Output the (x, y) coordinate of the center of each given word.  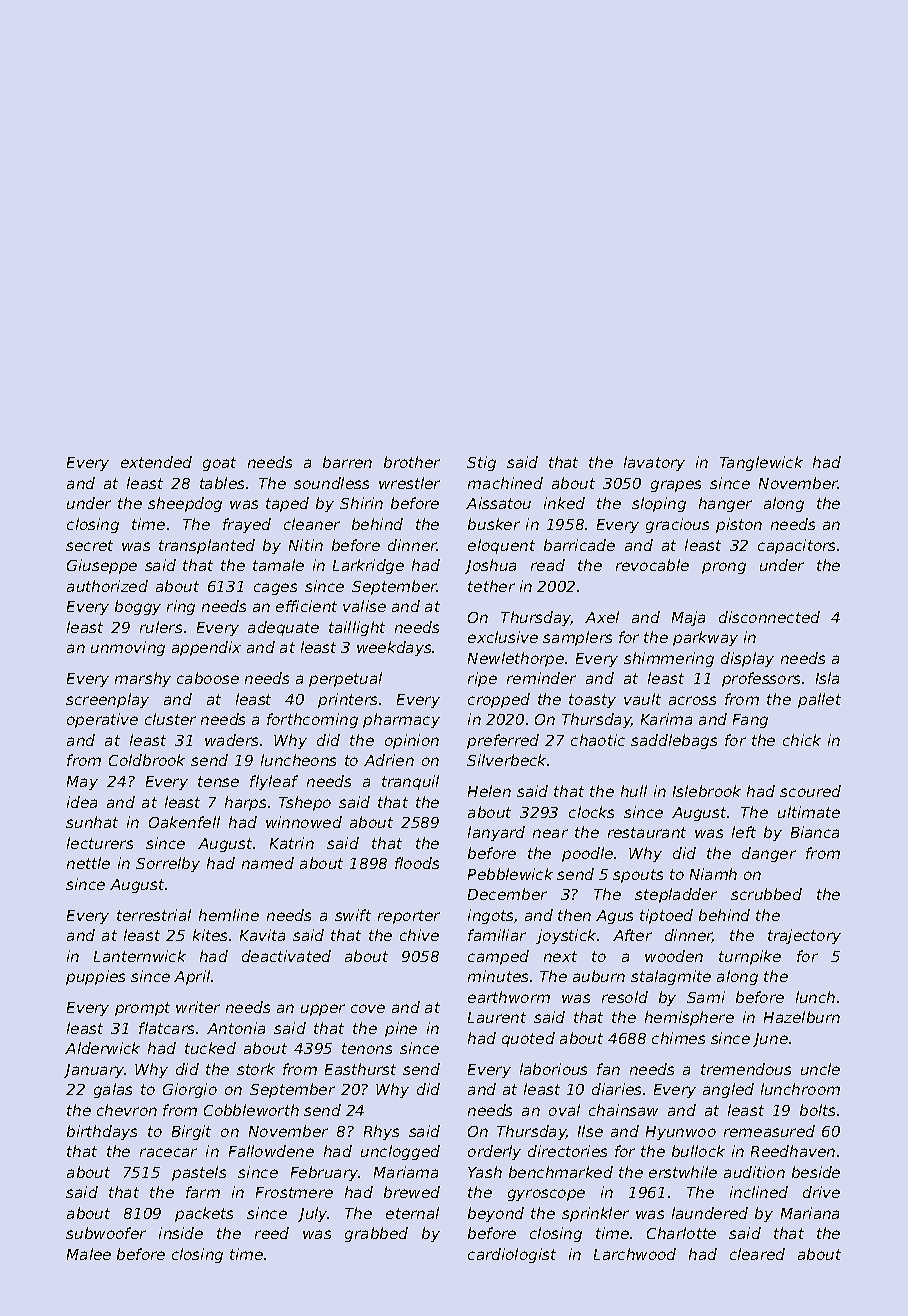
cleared (757, 1254)
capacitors (796, 546)
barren (347, 462)
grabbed (376, 1234)
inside (181, 1233)
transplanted (207, 546)
